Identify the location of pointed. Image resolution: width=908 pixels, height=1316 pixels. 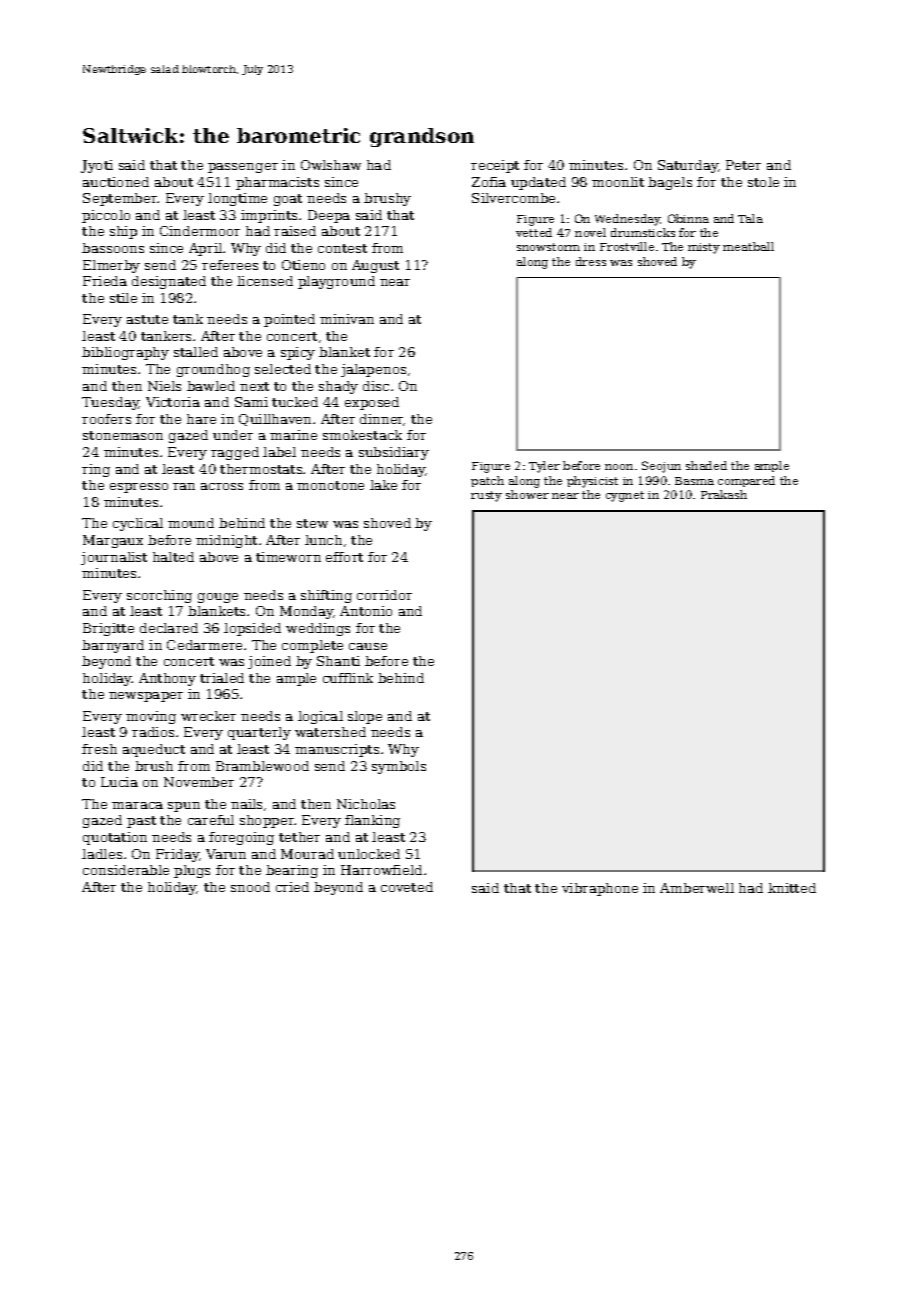
(289, 320).
